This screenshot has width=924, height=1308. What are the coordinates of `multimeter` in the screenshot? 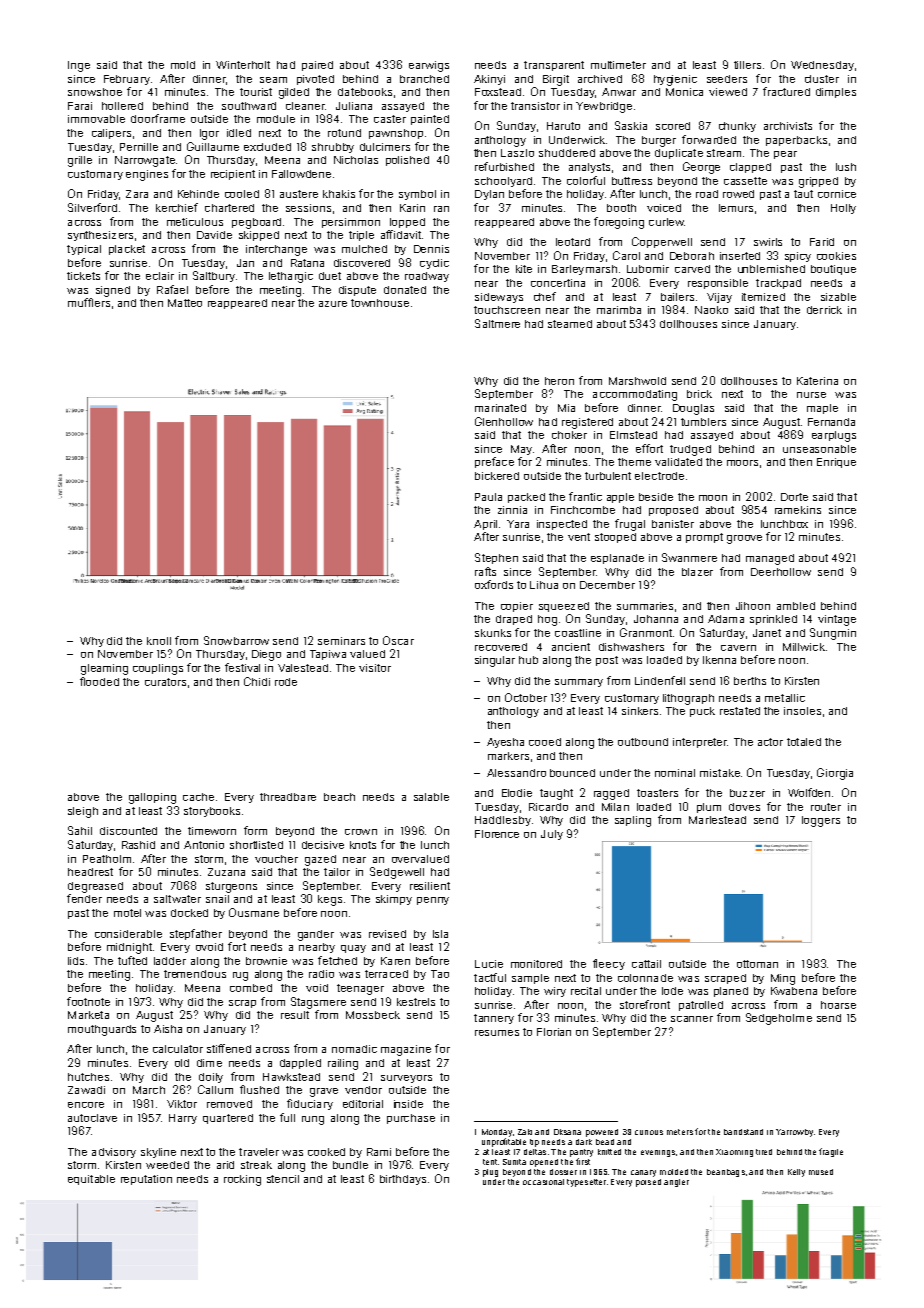 It's located at (618, 65).
